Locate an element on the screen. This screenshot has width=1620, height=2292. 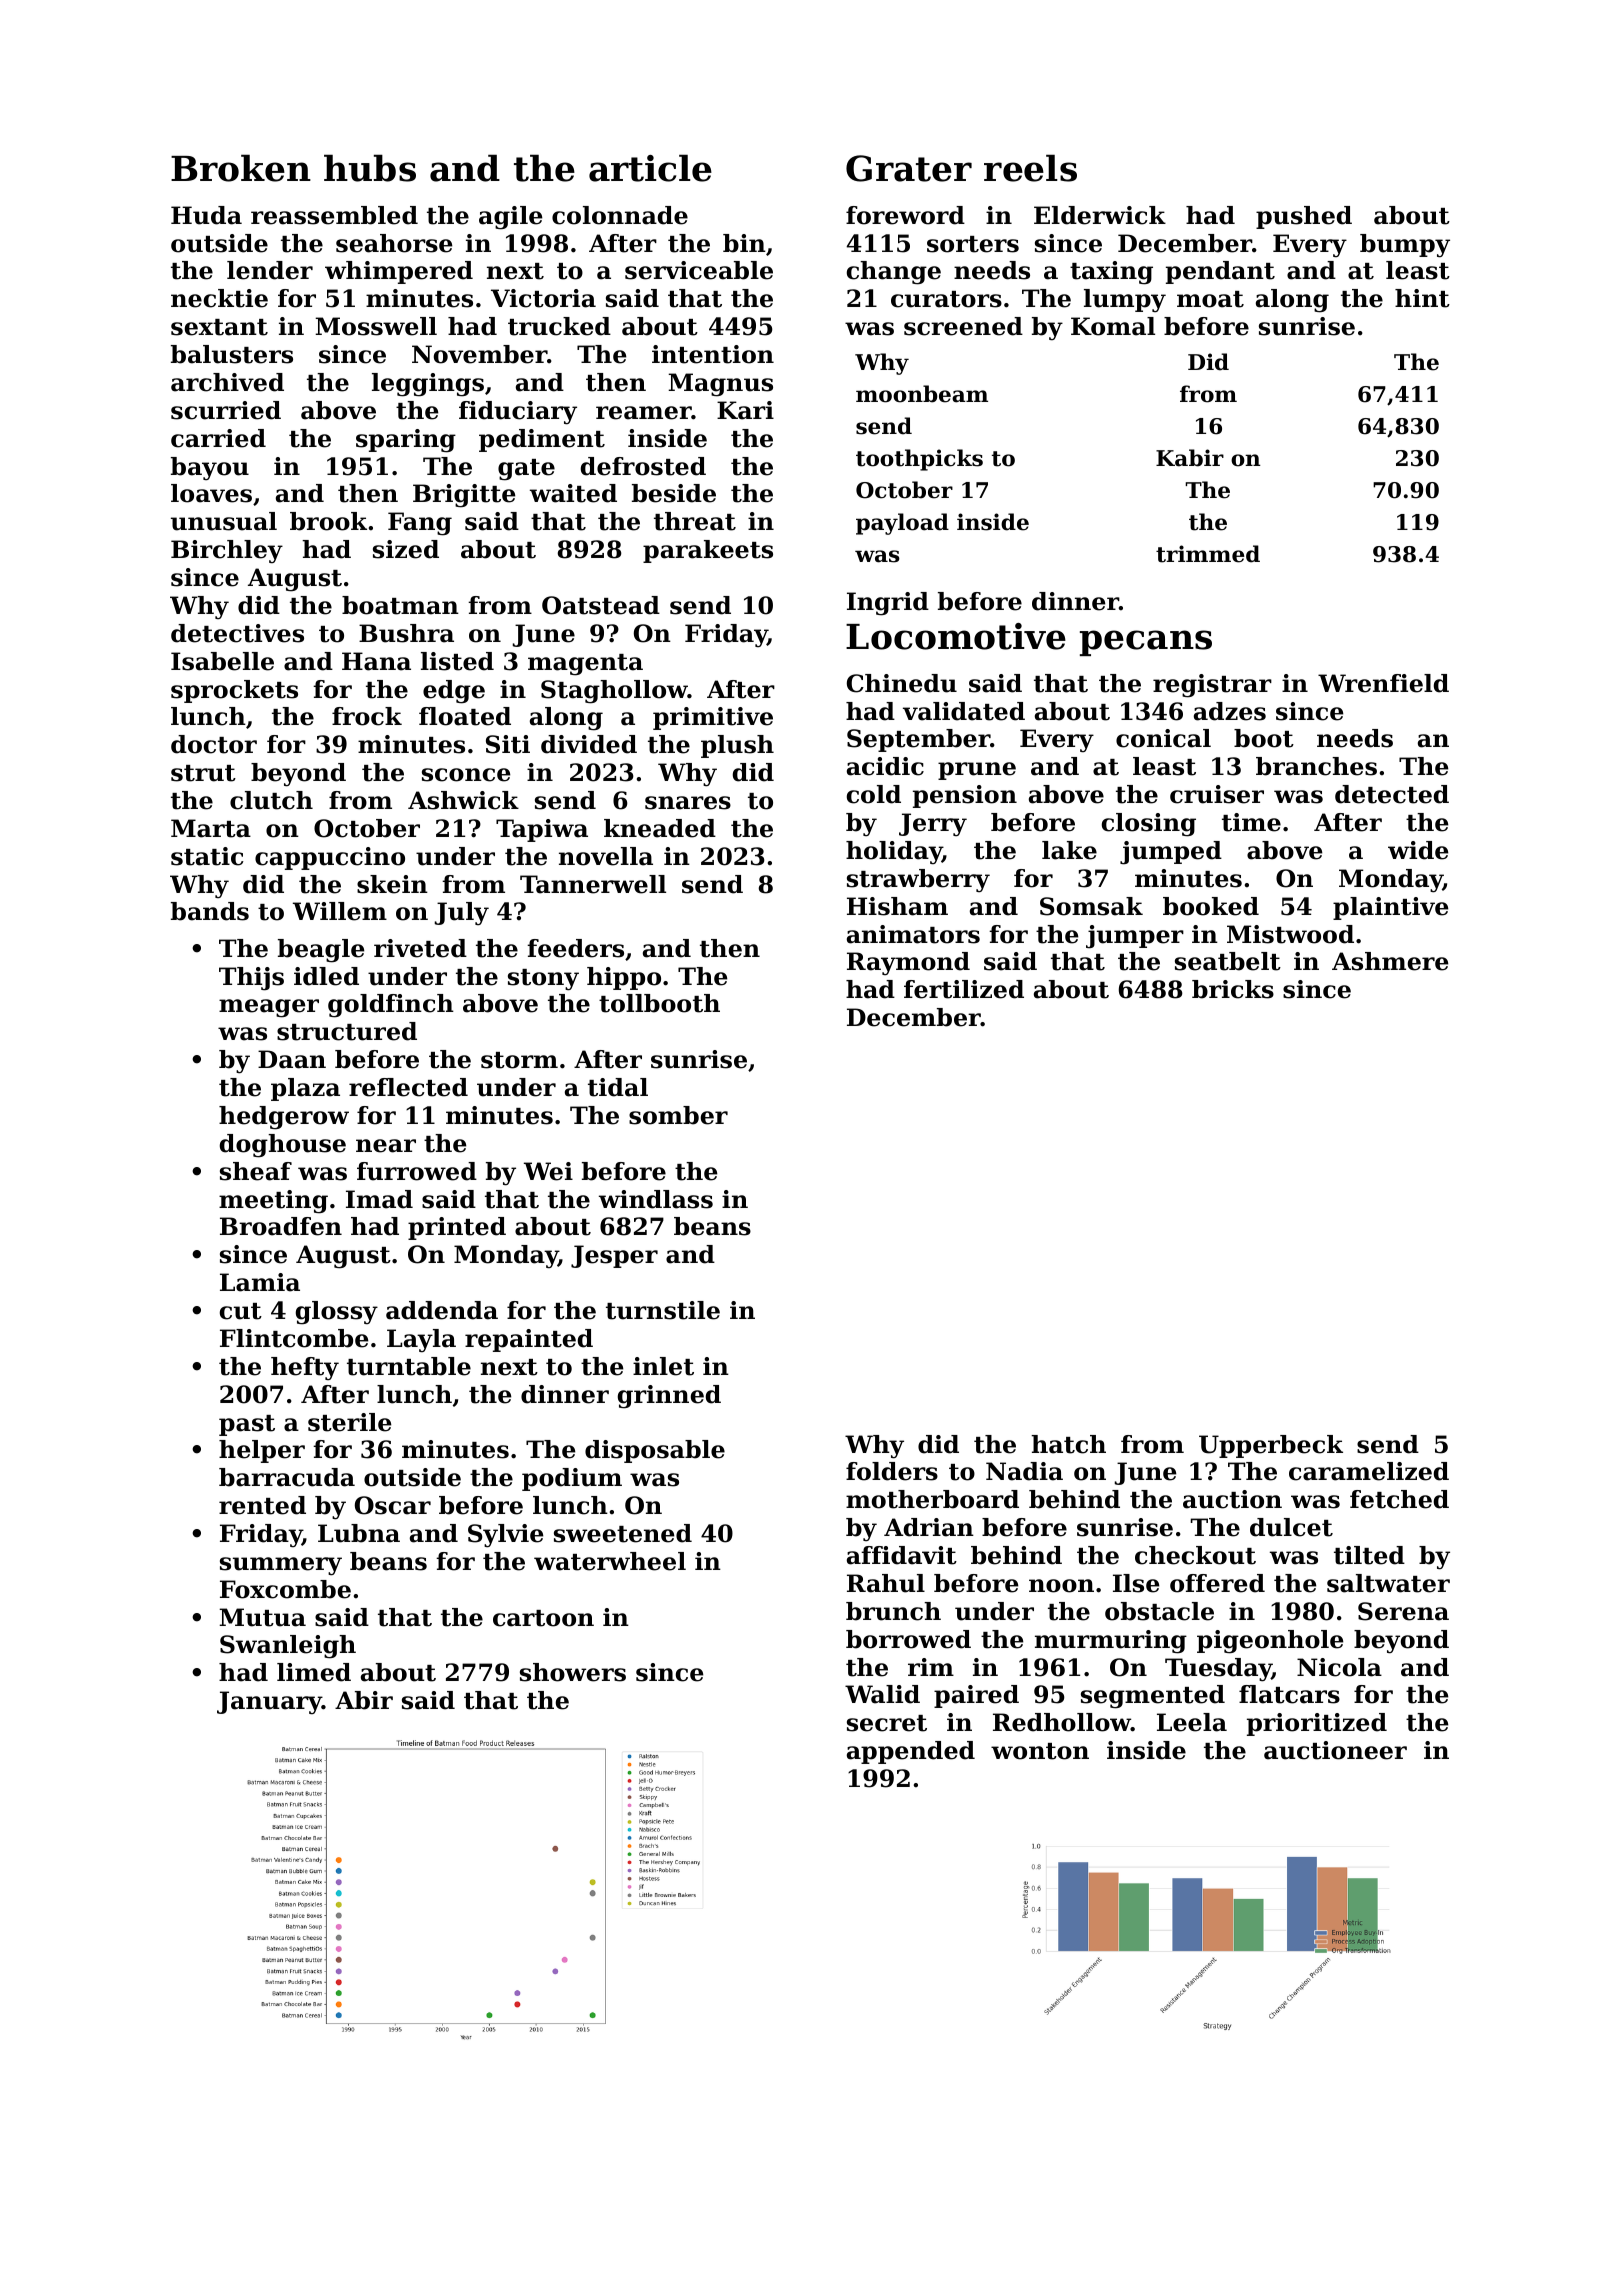
checkout is located at coordinates (1195, 1555).
